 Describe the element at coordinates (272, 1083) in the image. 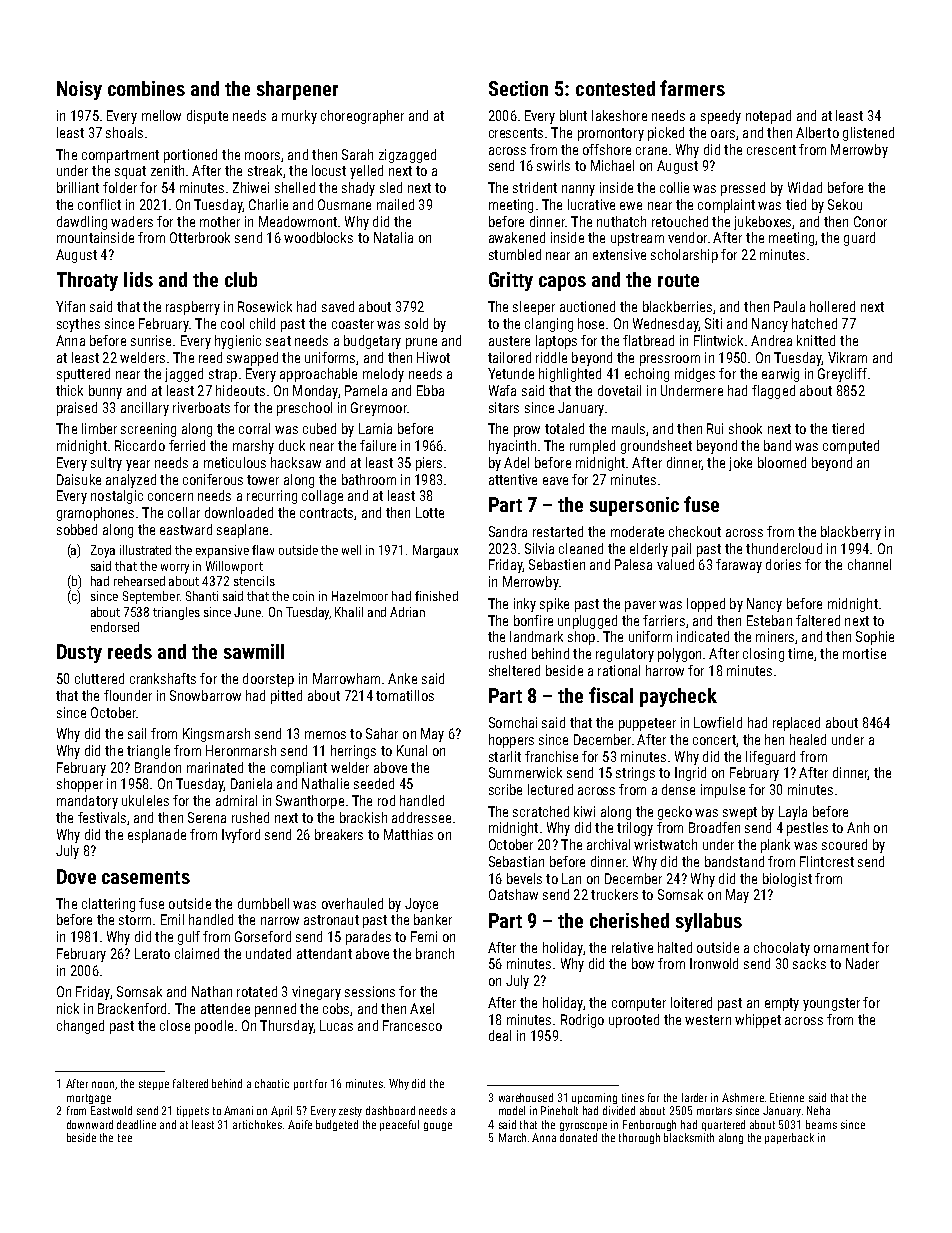

I see `chaotic` at that location.
